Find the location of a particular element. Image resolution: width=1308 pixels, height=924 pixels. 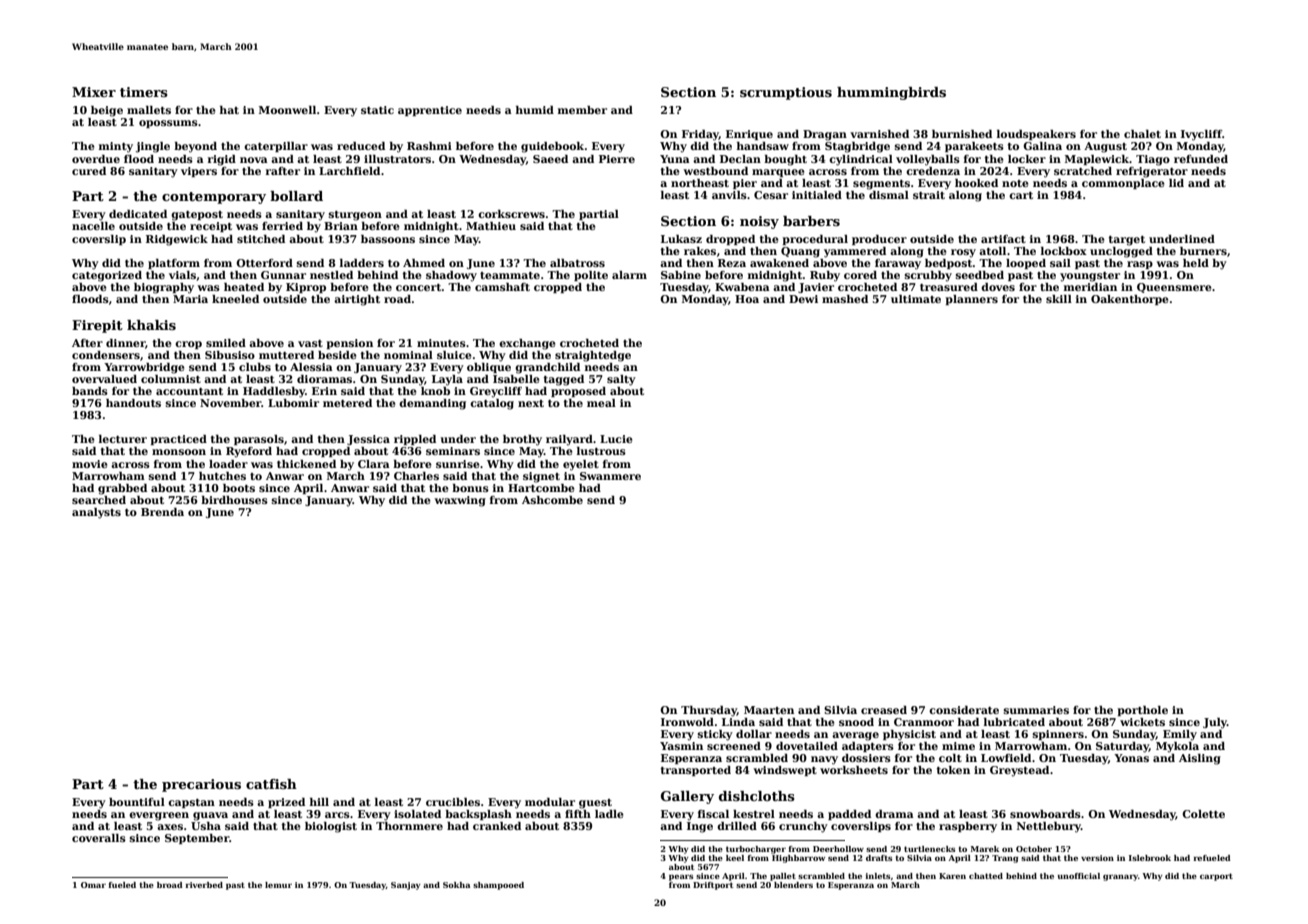

anvils is located at coordinates (729, 195).
